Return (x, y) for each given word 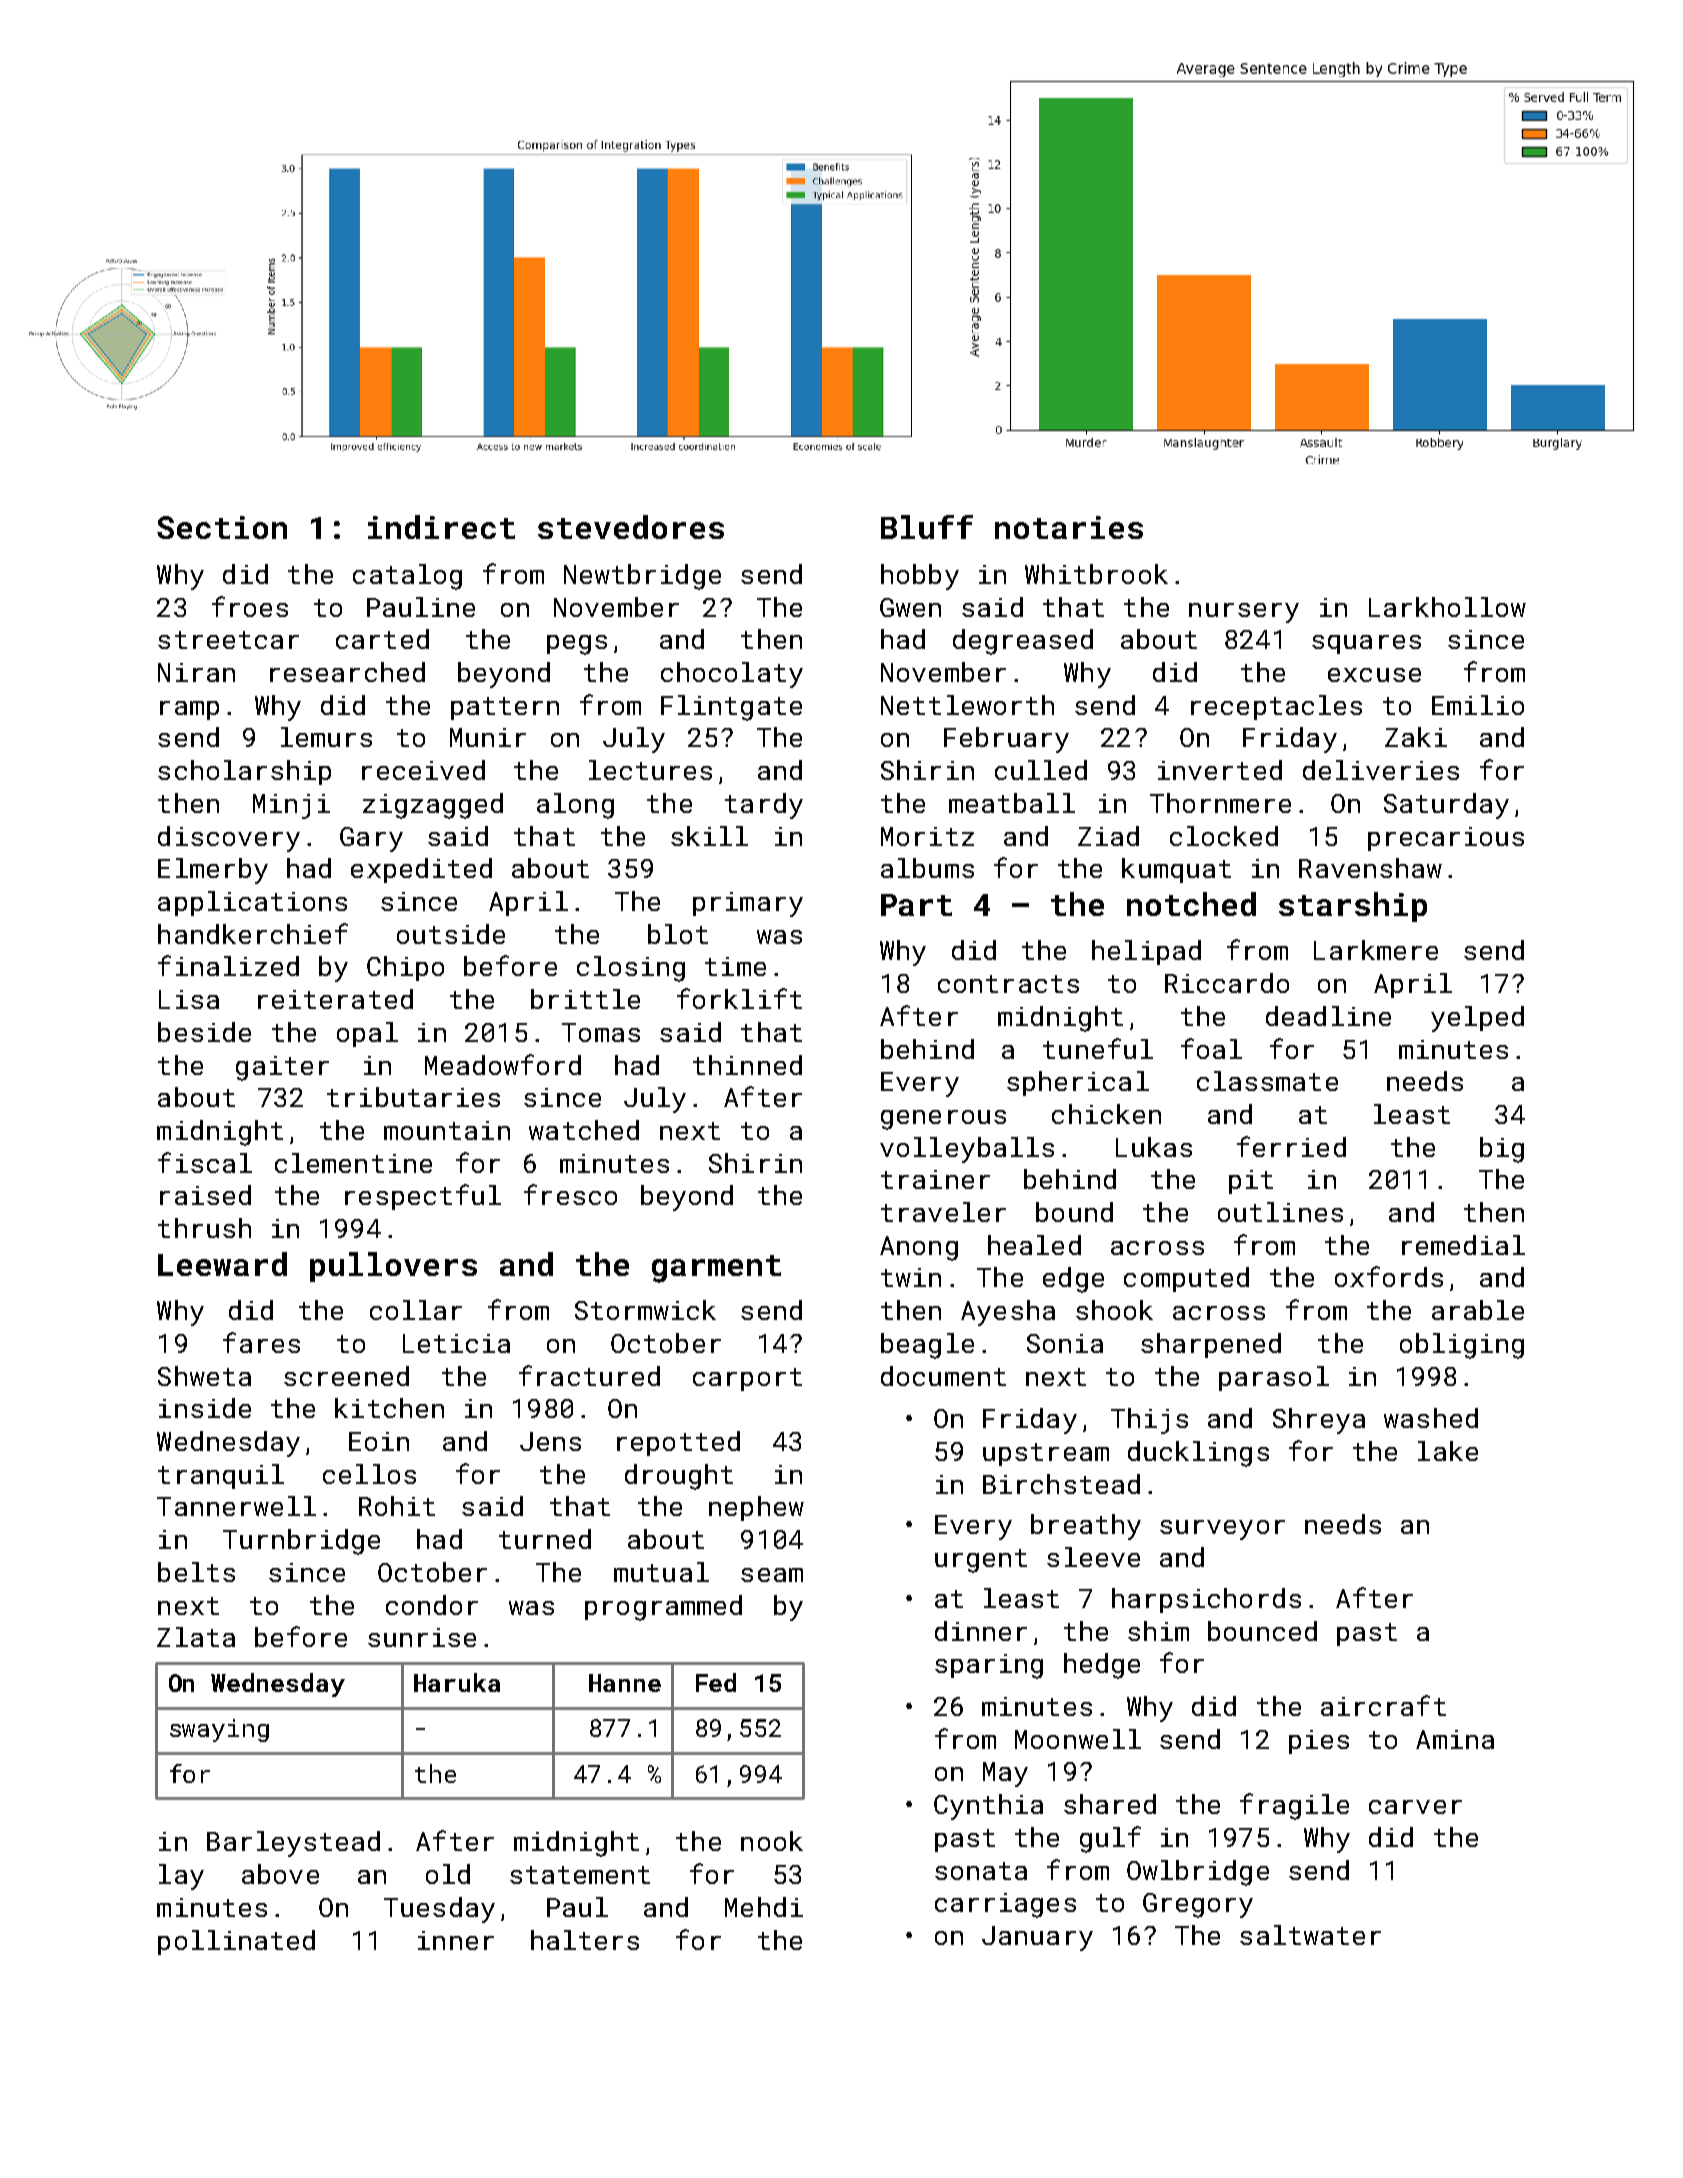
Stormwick (645, 1310)
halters (585, 1940)
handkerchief (253, 933)
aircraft (1383, 1705)
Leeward (222, 1264)
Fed (716, 1682)
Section (222, 527)
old (448, 1874)
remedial (1463, 1245)
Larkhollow (1447, 607)
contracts (1008, 984)
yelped (1477, 1019)
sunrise (422, 1637)
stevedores (631, 527)
